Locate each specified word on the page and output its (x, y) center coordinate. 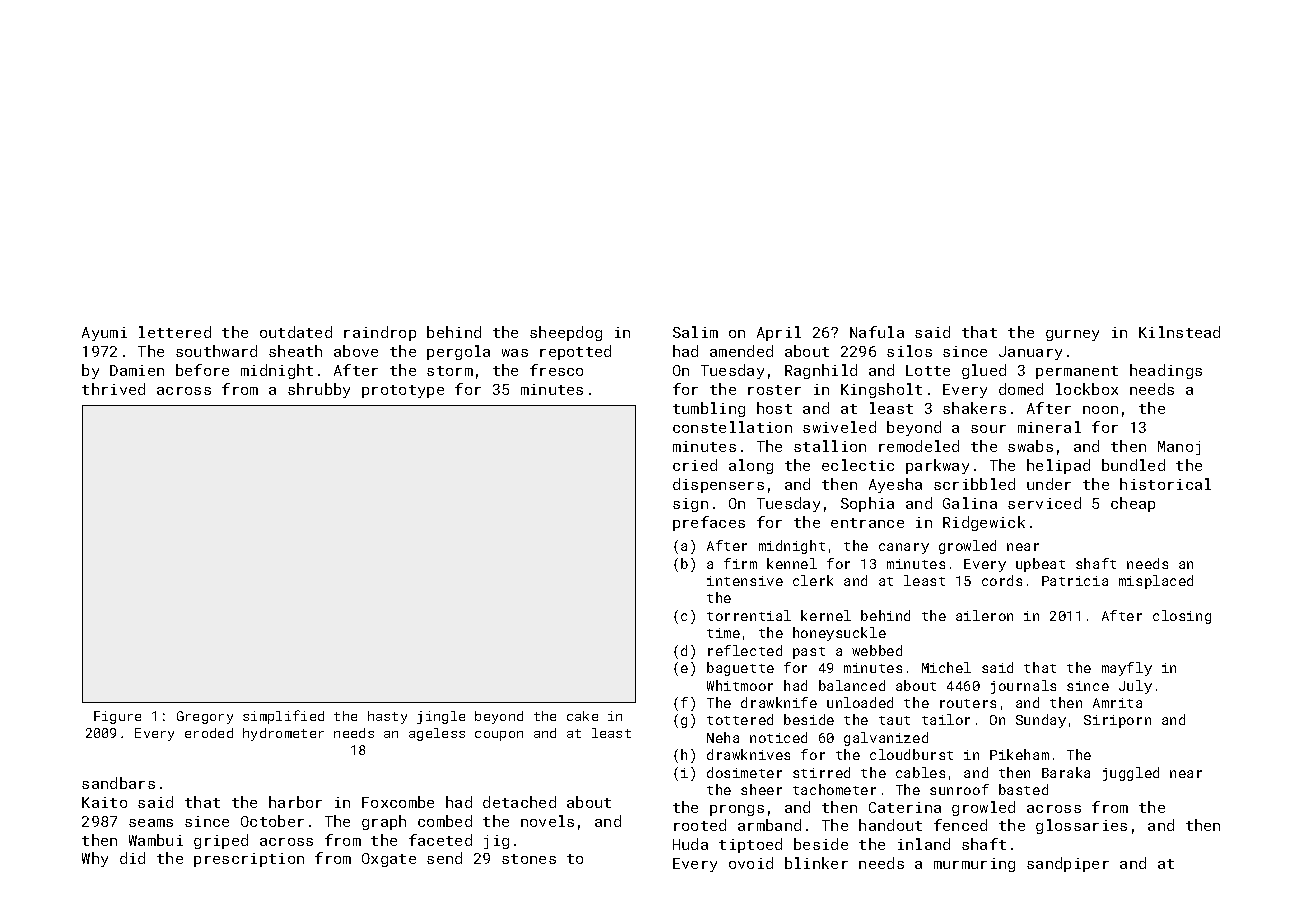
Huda (690, 844)
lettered (175, 332)
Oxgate (389, 860)
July (1135, 687)
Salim (695, 332)
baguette (740, 669)
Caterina (905, 807)
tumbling (709, 409)
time (723, 633)
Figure (117, 717)
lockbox (1087, 389)
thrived (113, 389)
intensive (745, 581)
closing (1182, 617)
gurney (1072, 335)
